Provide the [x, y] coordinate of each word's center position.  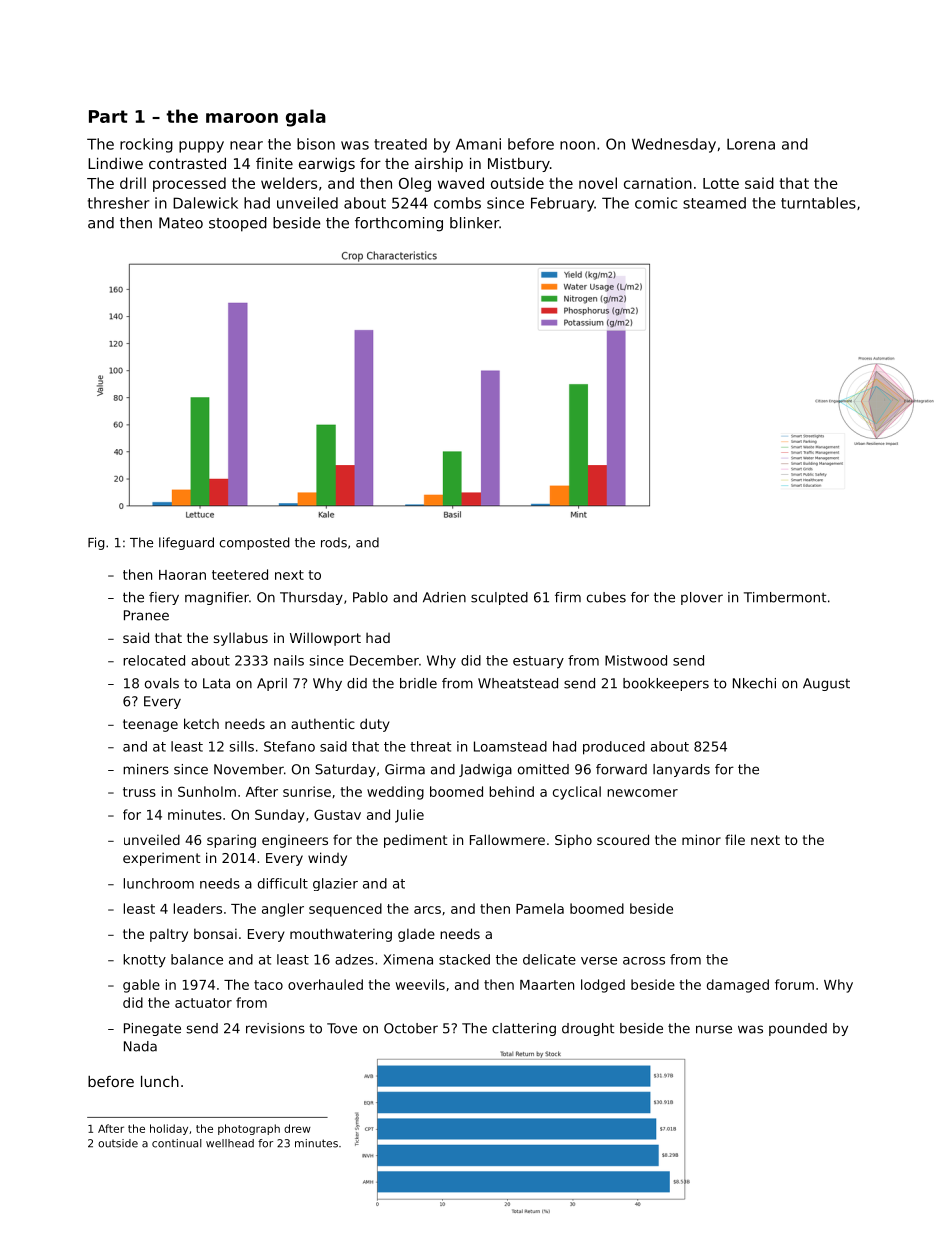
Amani [478, 144]
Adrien [444, 597]
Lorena [751, 144]
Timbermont [785, 597]
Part [108, 116]
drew [297, 1128]
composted [254, 543]
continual [177, 1143]
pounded [798, 1029]
